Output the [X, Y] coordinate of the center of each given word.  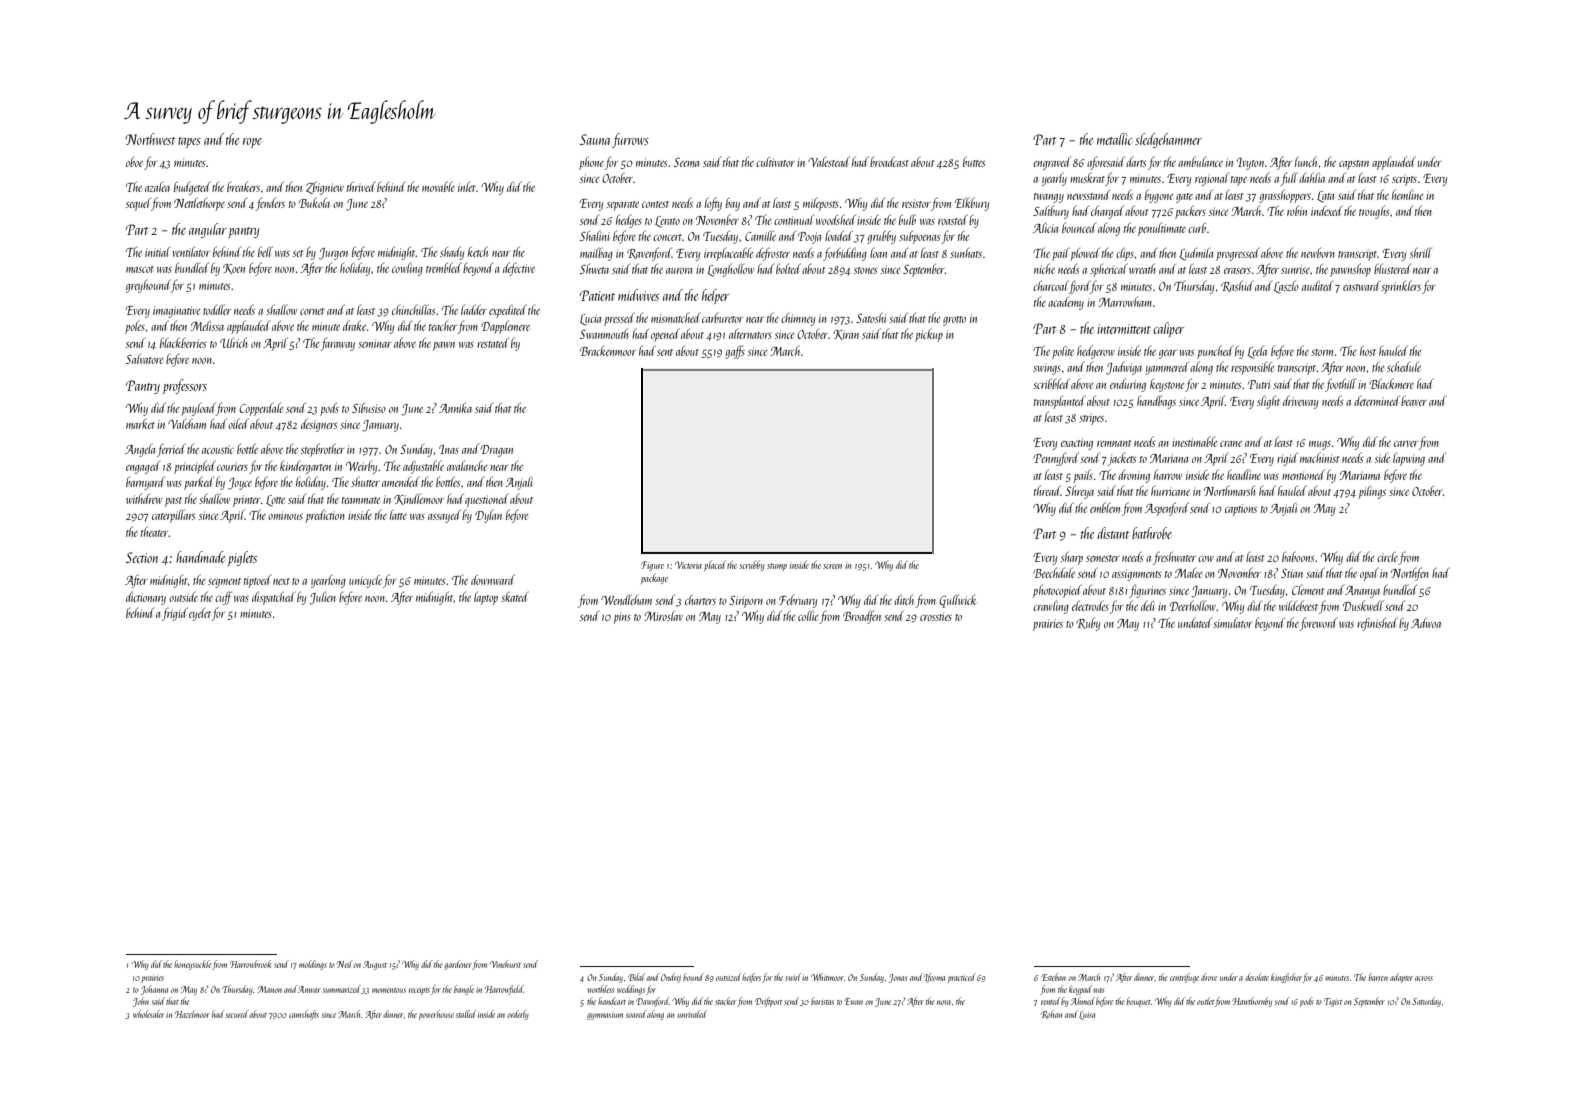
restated [493, 342]
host [1368, 350]
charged [1107, 212]
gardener [458, 965]
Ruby [1088, 624]
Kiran [846, 335]
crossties [936, 616]
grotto [954, 321]
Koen [234, 269]
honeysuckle [192, 965]
